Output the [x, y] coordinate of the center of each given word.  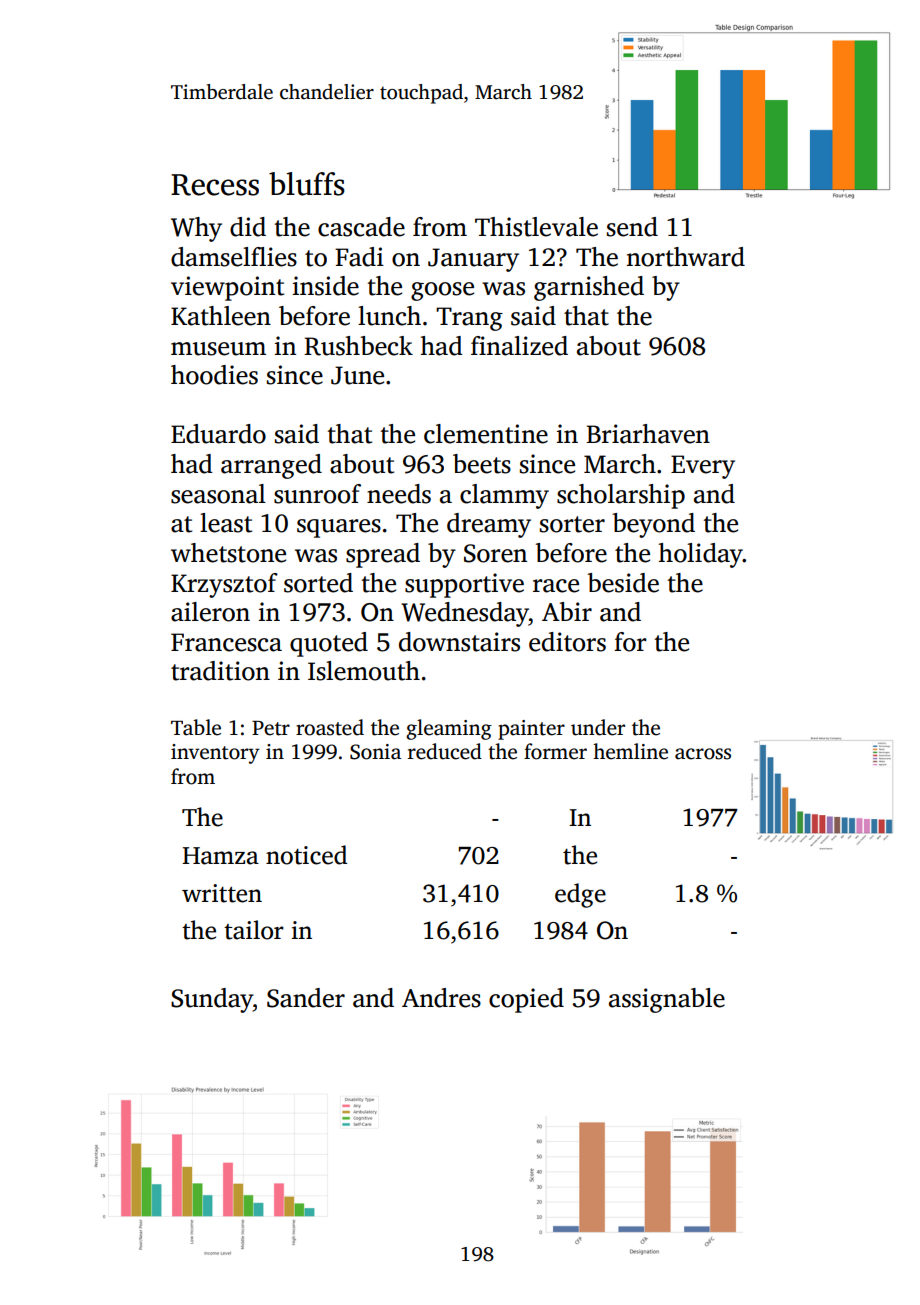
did [248, 227]
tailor [254, 930]
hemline [630, 751]
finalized [519, 346]
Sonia [375, 752]
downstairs [459, 642]
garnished [589, 288]
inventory [215, 754]
